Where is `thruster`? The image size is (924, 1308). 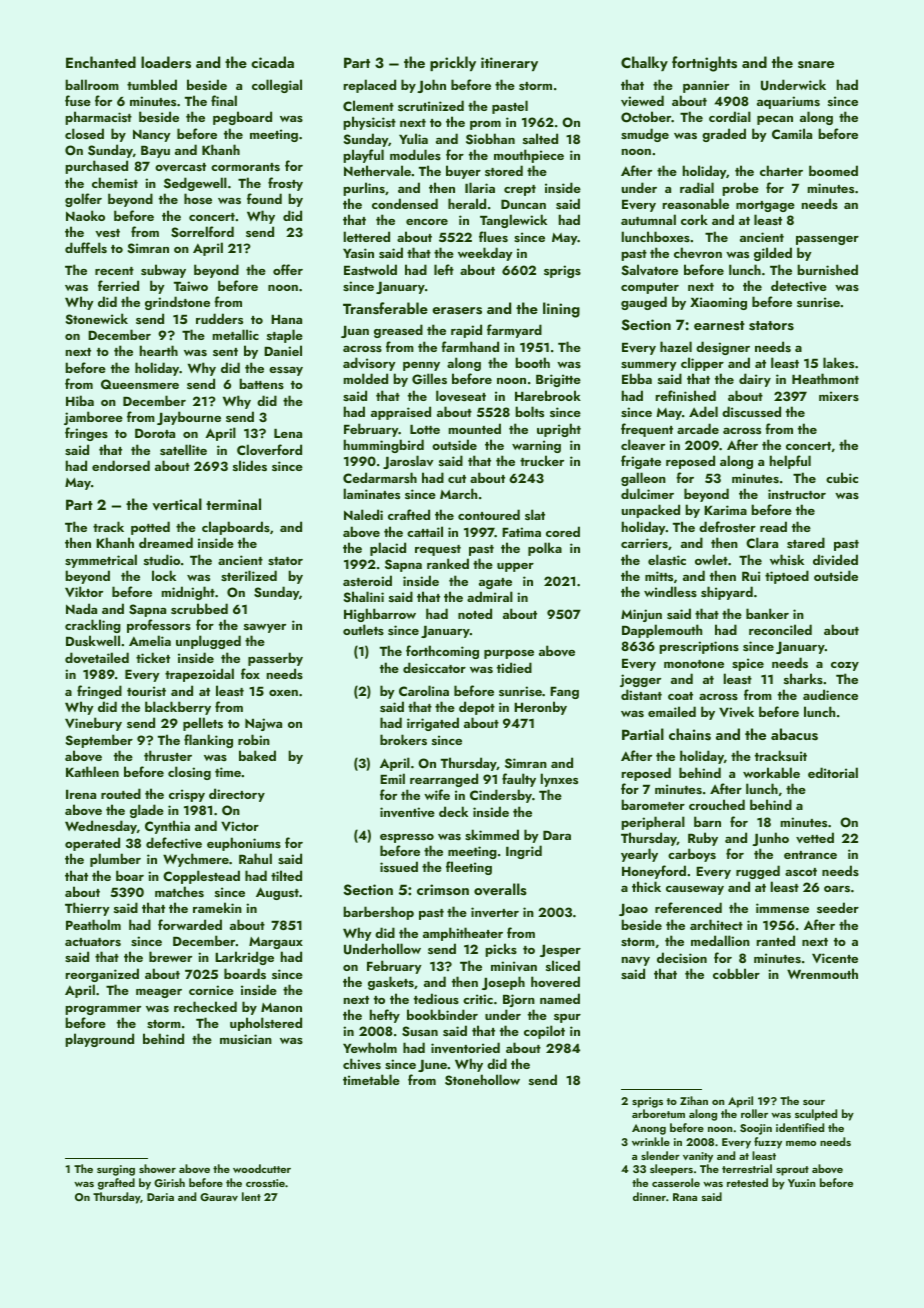 thruster is located at coordinates (168, 755).
